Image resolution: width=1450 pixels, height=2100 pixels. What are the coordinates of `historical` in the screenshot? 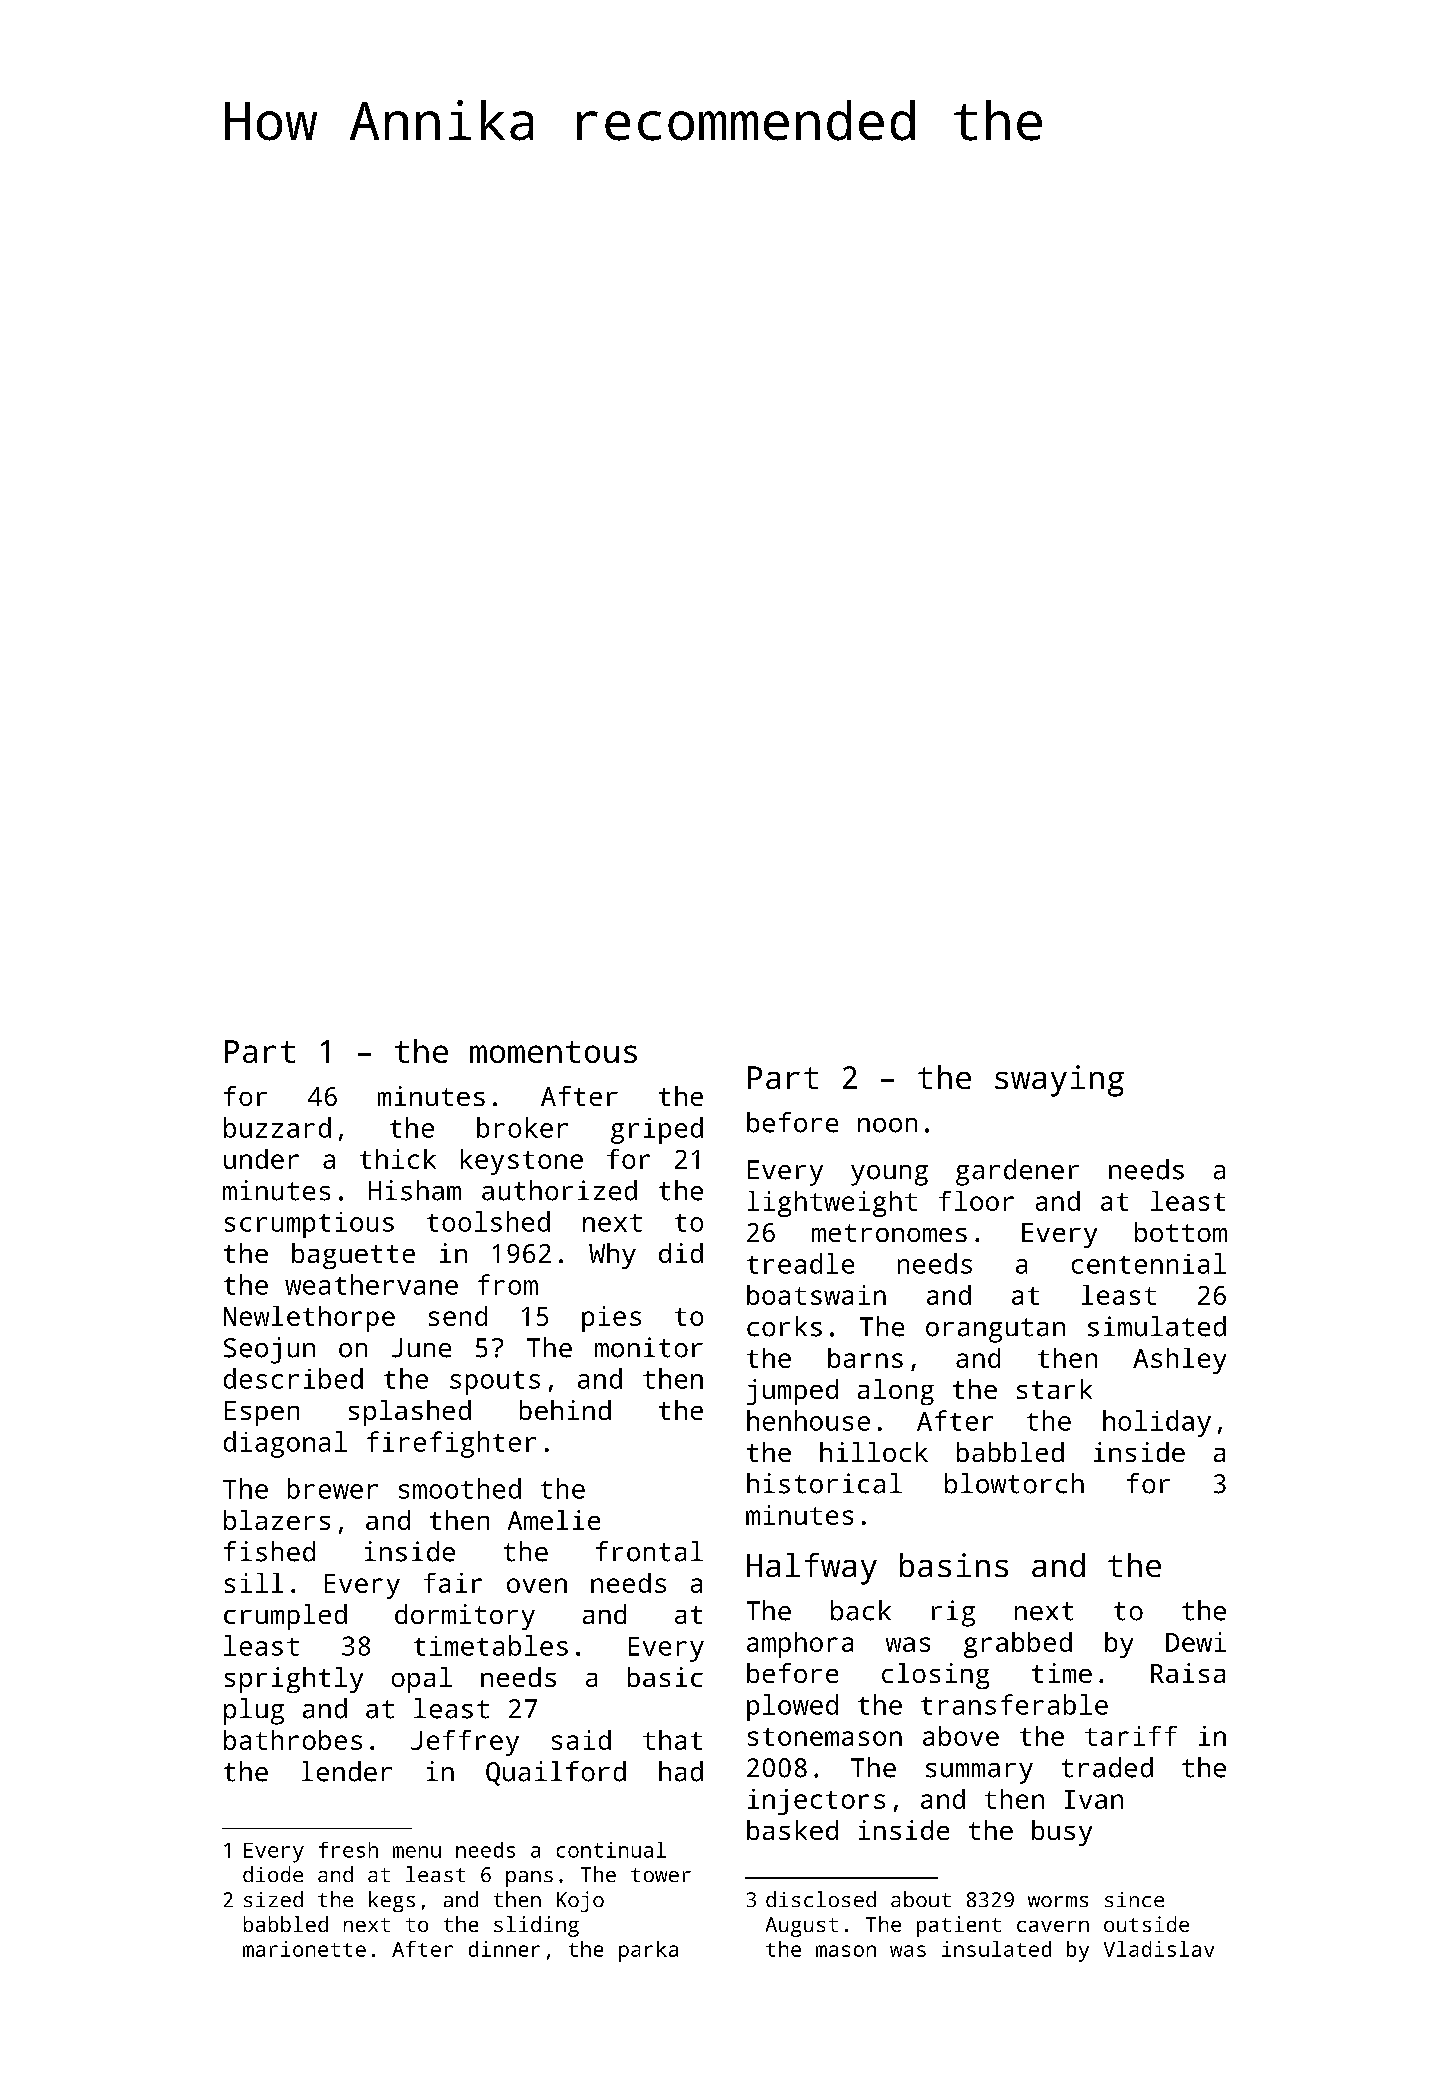 It's located at (824, 1483).
